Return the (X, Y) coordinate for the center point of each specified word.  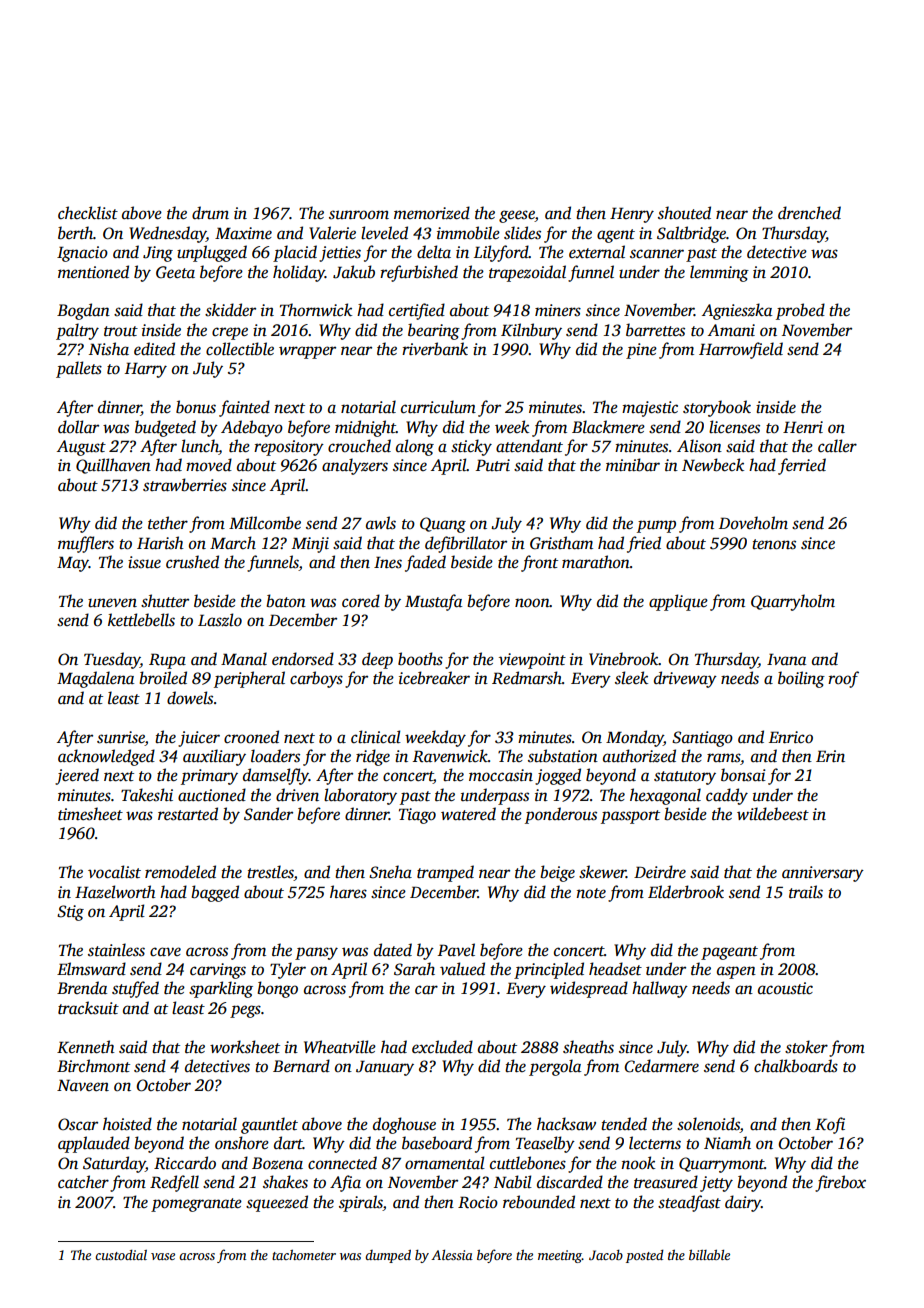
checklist (88, 213)
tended (624, 1124)
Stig (70, 913)
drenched (809, 213)
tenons (774, 544)
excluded (442, 1047)
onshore (242, 1143)
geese (517, 216)
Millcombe (265, 523)
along (415, 447)
